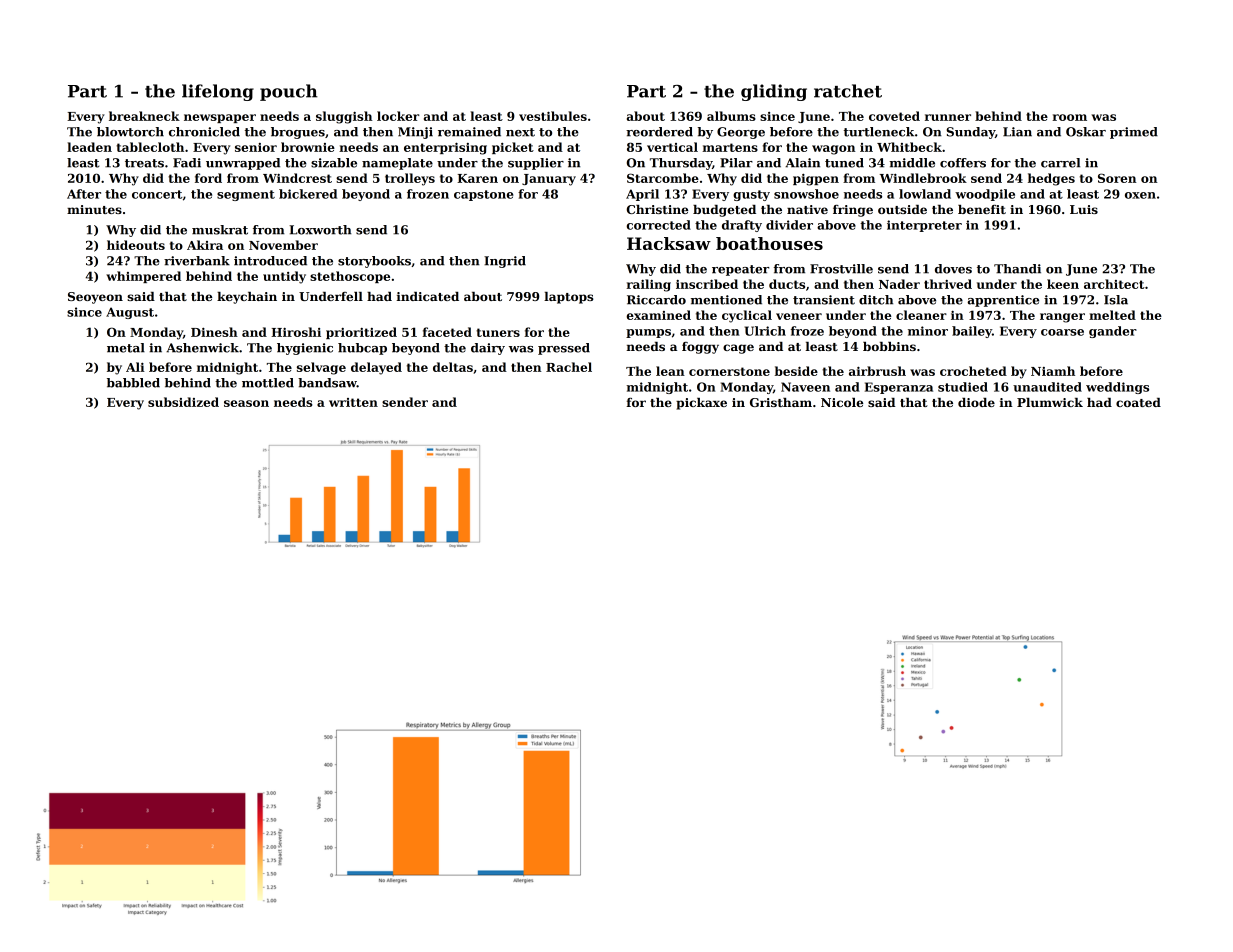 Image resolution: width=1233 pixels, height=952 pixels. Describe the element at coordinates (183, 402) in the screenshot. I see `subsidized` at that location.
